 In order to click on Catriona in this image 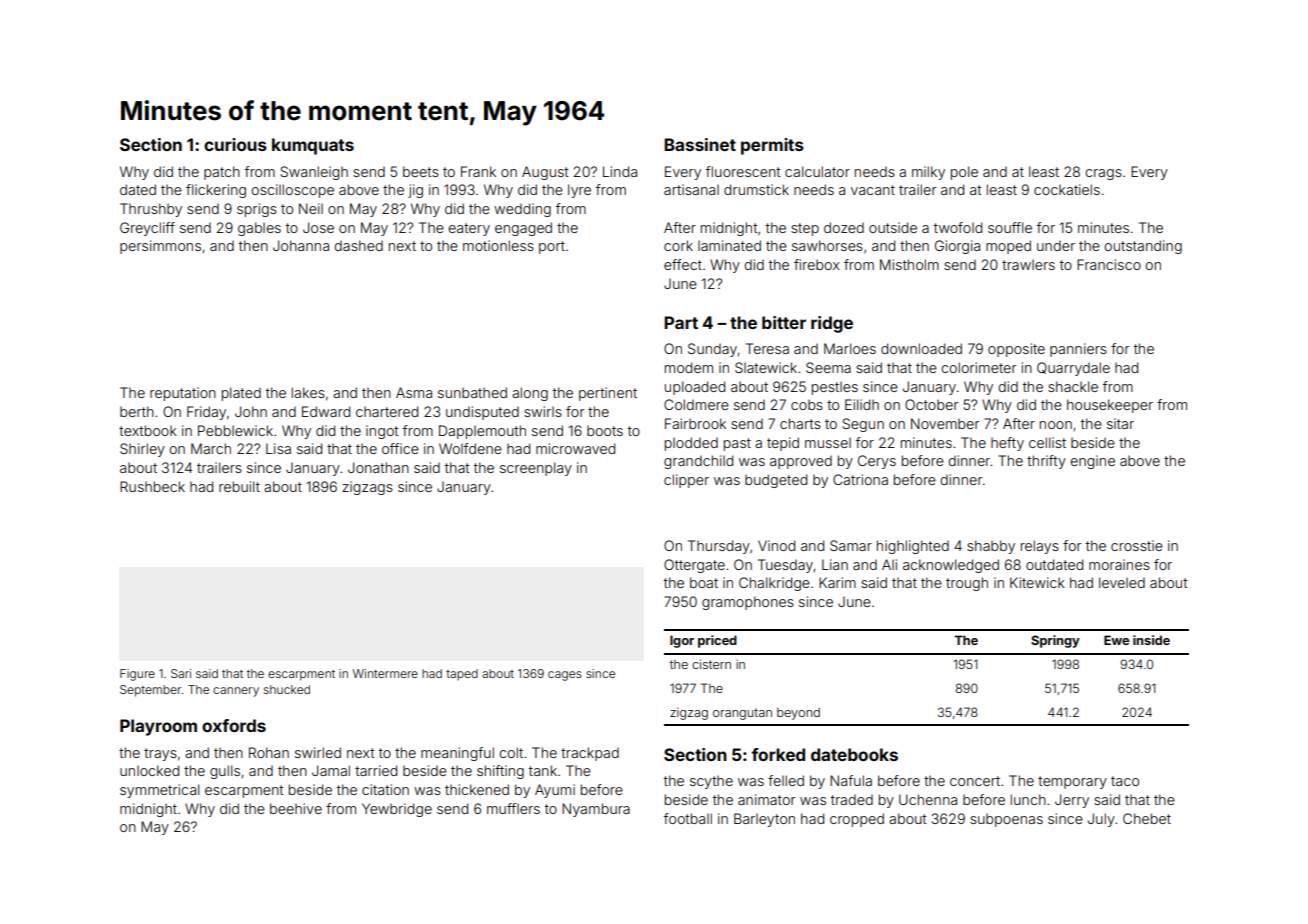, I will do `click(860, 479)`.
